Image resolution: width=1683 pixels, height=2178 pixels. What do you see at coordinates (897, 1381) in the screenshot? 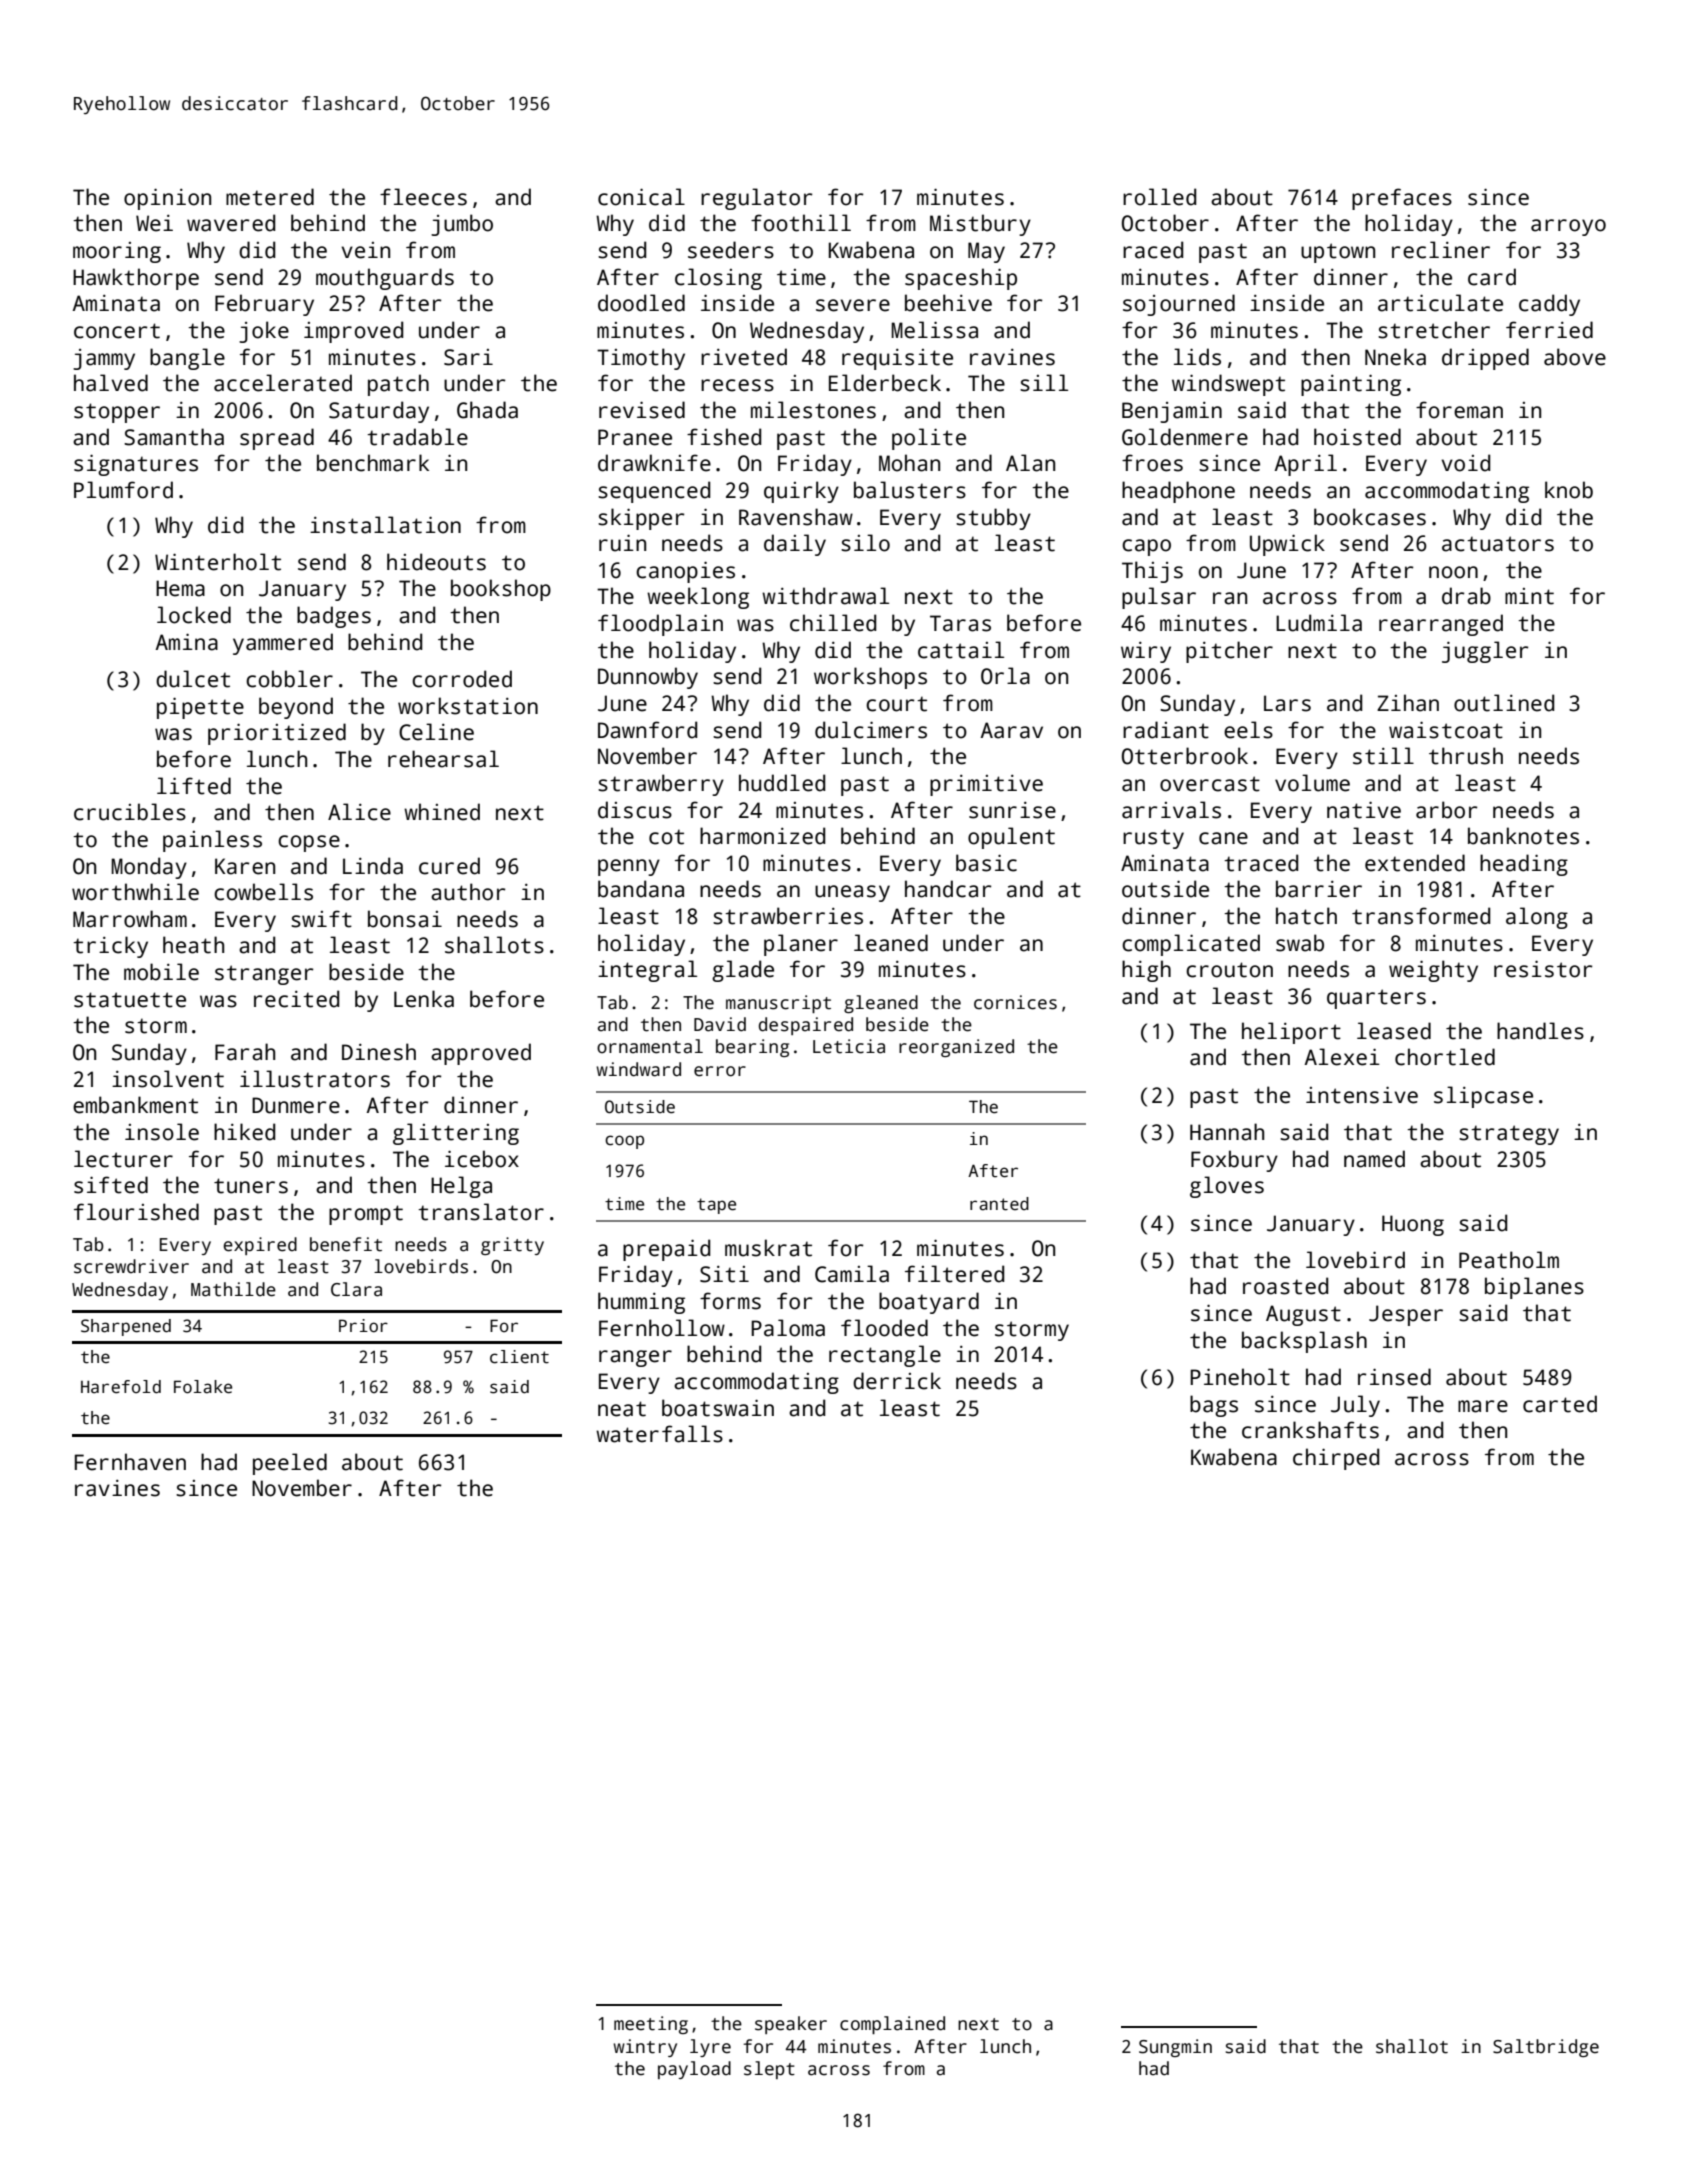
I see `derrick` at bounding box center [897, 1381].
